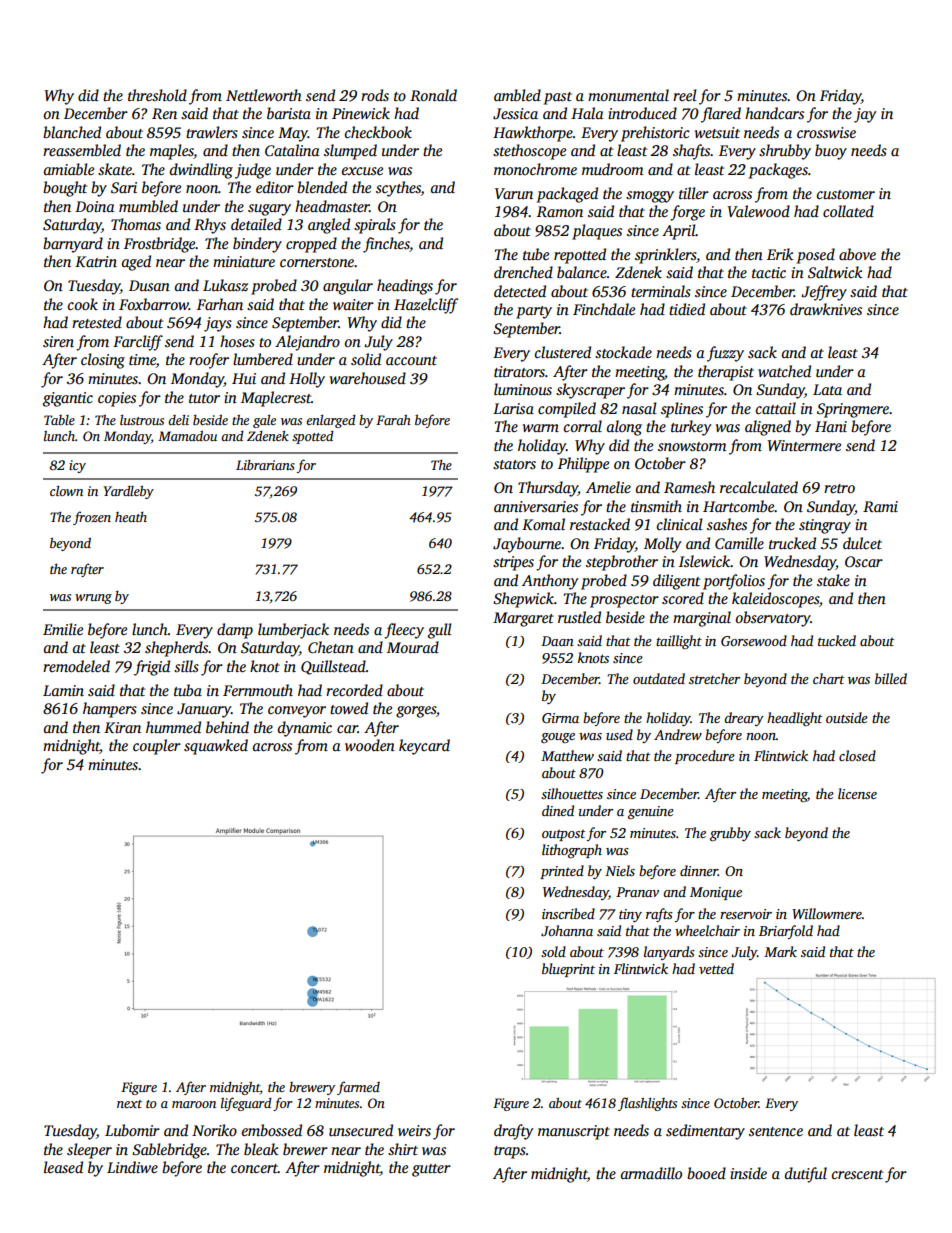 This document has width=952, height=1233. Describe the element at coordinates (403, 1149) in the document. I see `shirt` at that location.
